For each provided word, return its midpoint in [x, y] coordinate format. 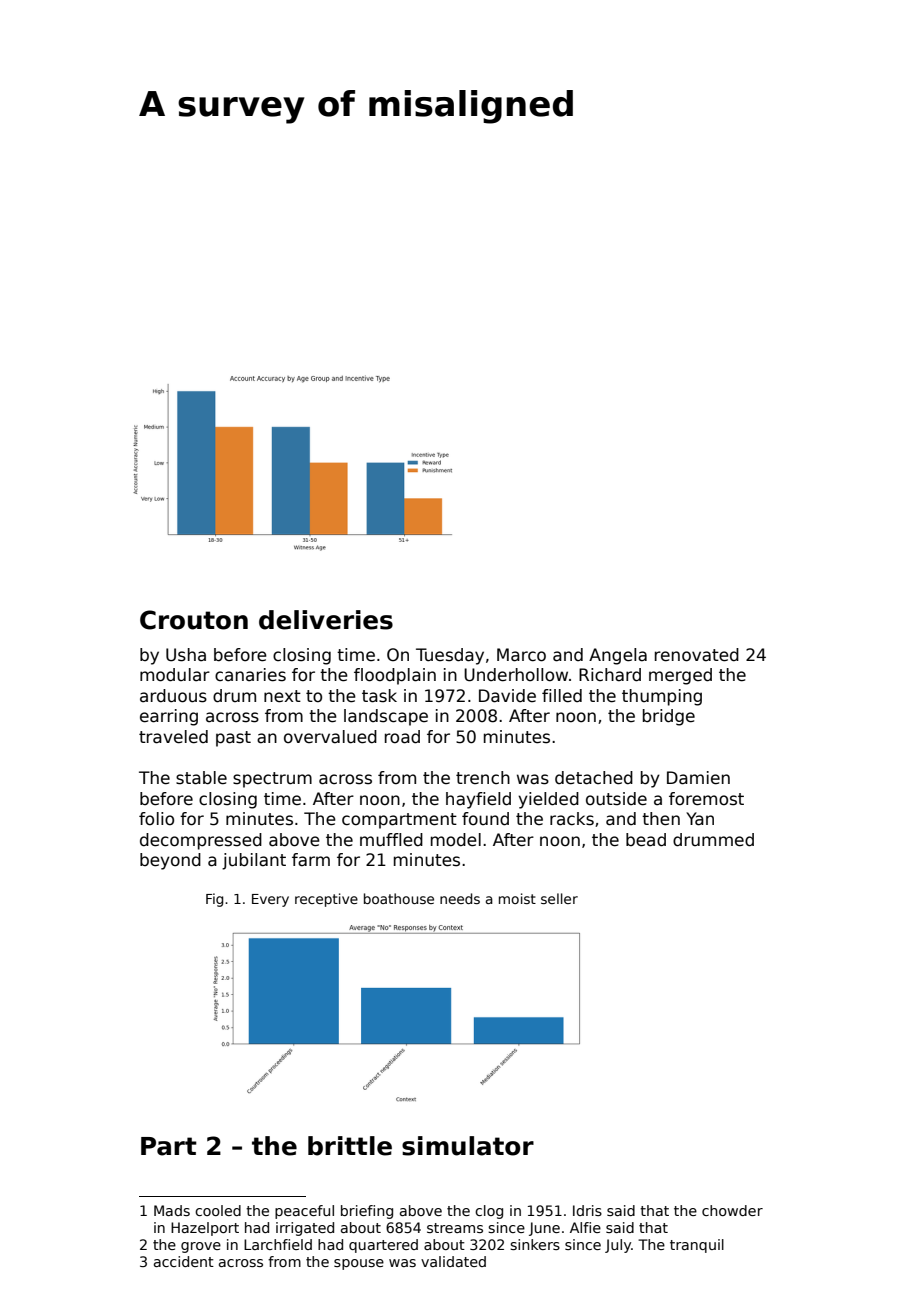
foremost [706, 799]
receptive [326, 900]
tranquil [697, 1246]
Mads [172, 1210]
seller [559, 898]
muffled [391, 840]
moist [517, 898]
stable [201, 778]
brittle [350, 1146]
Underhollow [516, 675]
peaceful [304, 1212]
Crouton [194, 620]
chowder [732, 1210]
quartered [383, 1246]
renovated [697, 655]
